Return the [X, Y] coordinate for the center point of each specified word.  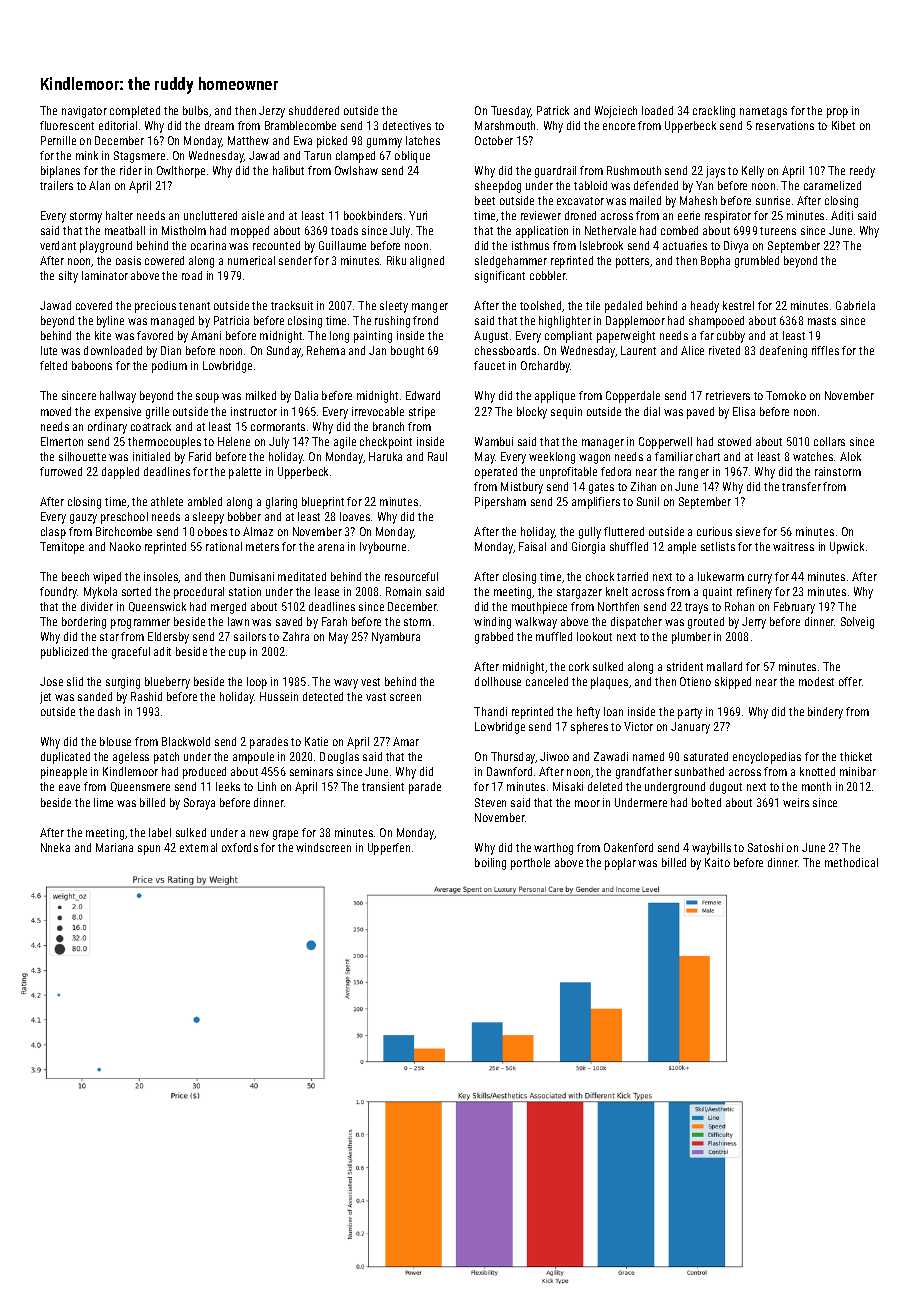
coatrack [151, 426]
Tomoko [786, 395]
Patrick [553, 110]
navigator [84, 112]
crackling [714, 112]
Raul [437, 456]
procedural [199, 593]
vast [376, 697]
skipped [733, 683]
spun [149, 850]
